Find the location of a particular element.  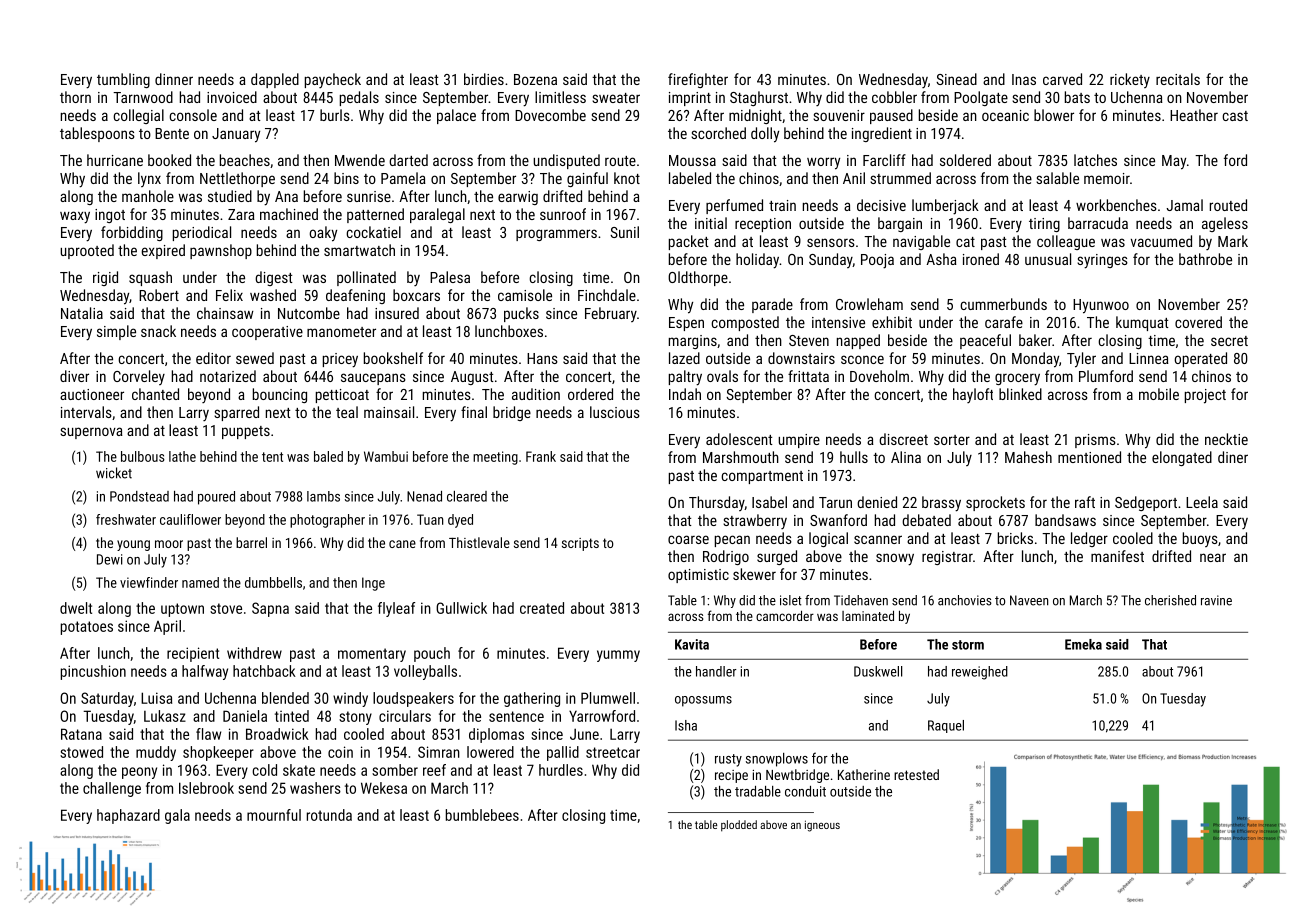

imprint is located at coordinates (690, 99).
